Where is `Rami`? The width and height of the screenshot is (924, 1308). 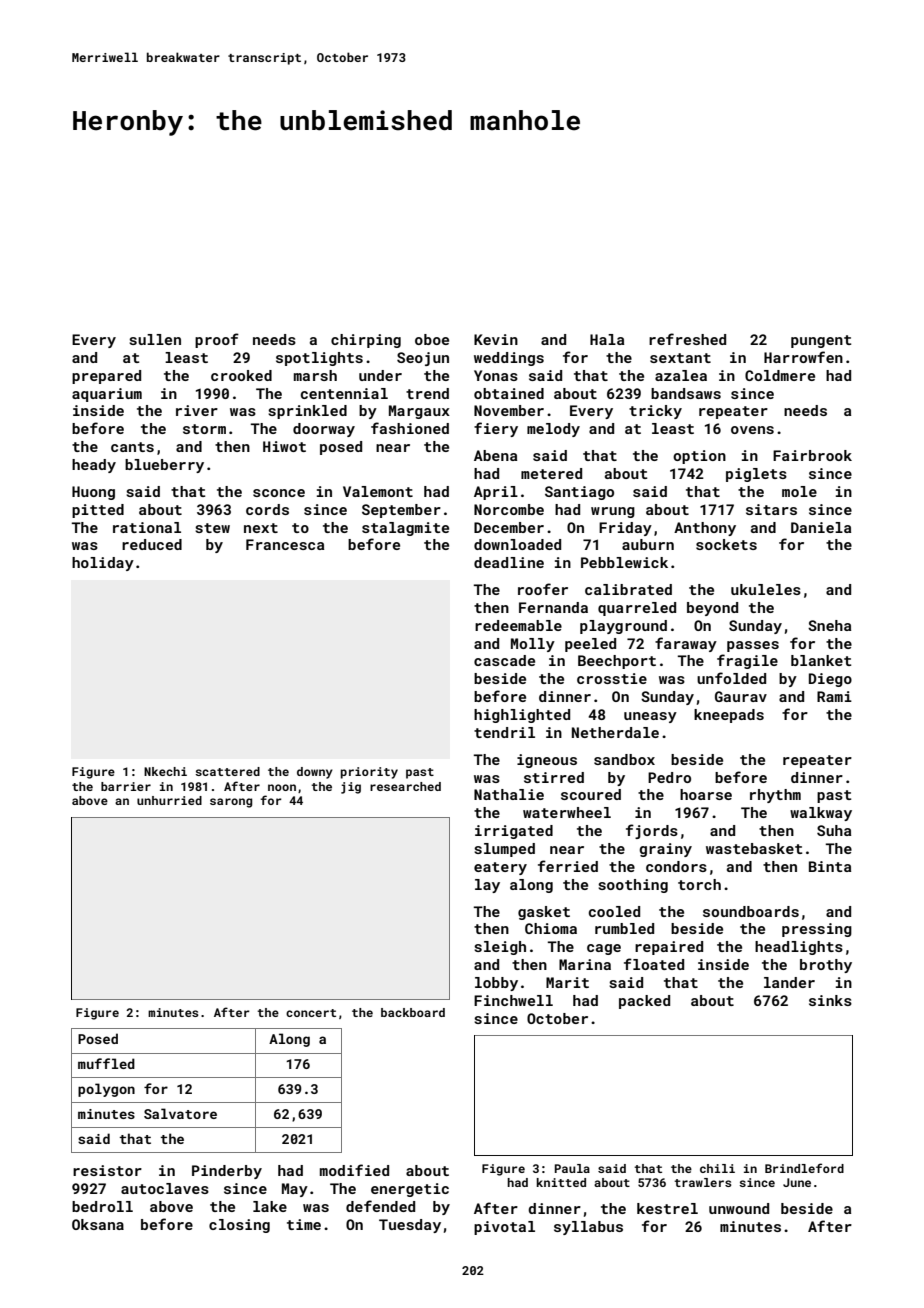 Rami is located at coordinates (834, 696).
